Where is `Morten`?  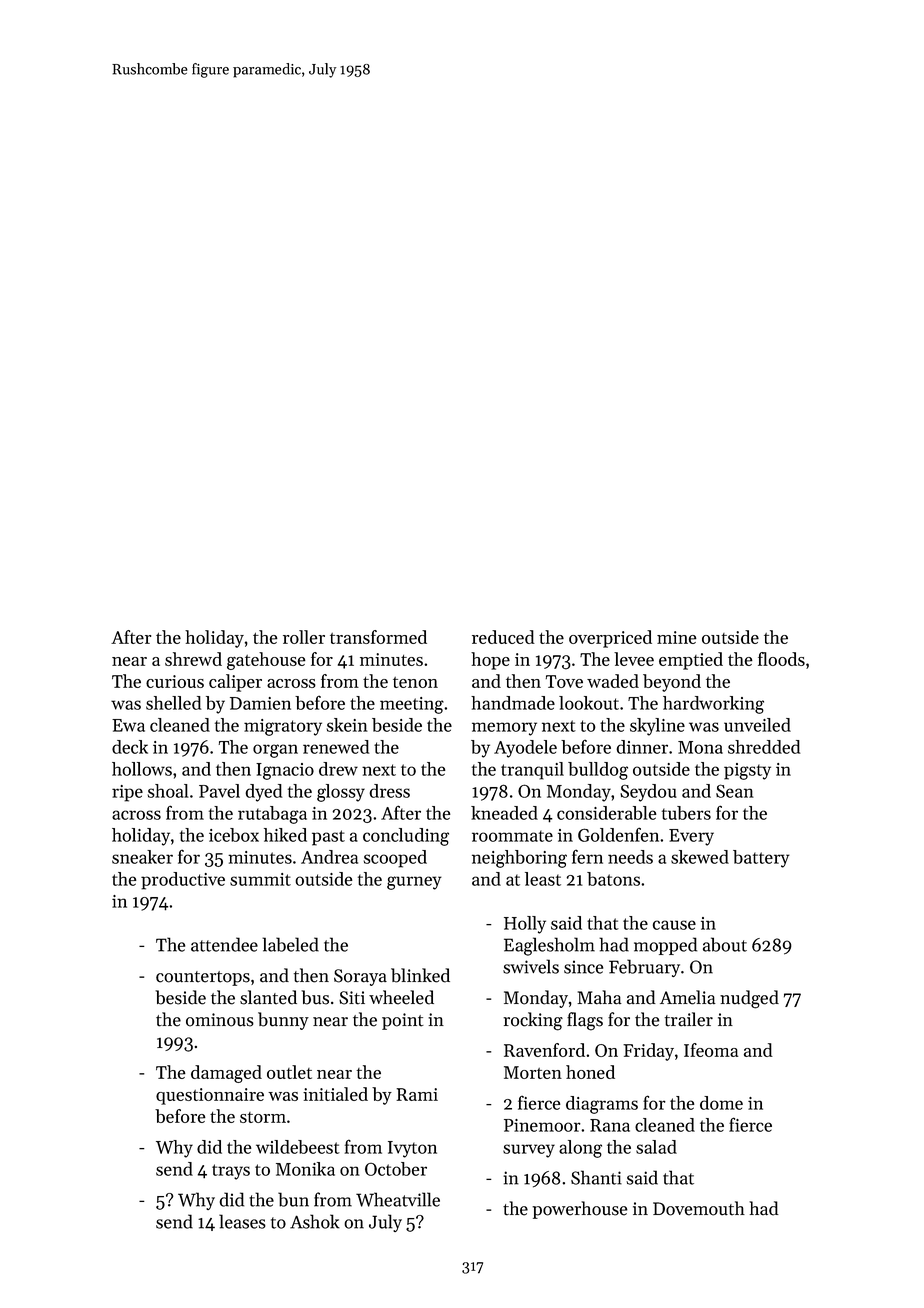 Morten is located at coordinates (533, 1072).
